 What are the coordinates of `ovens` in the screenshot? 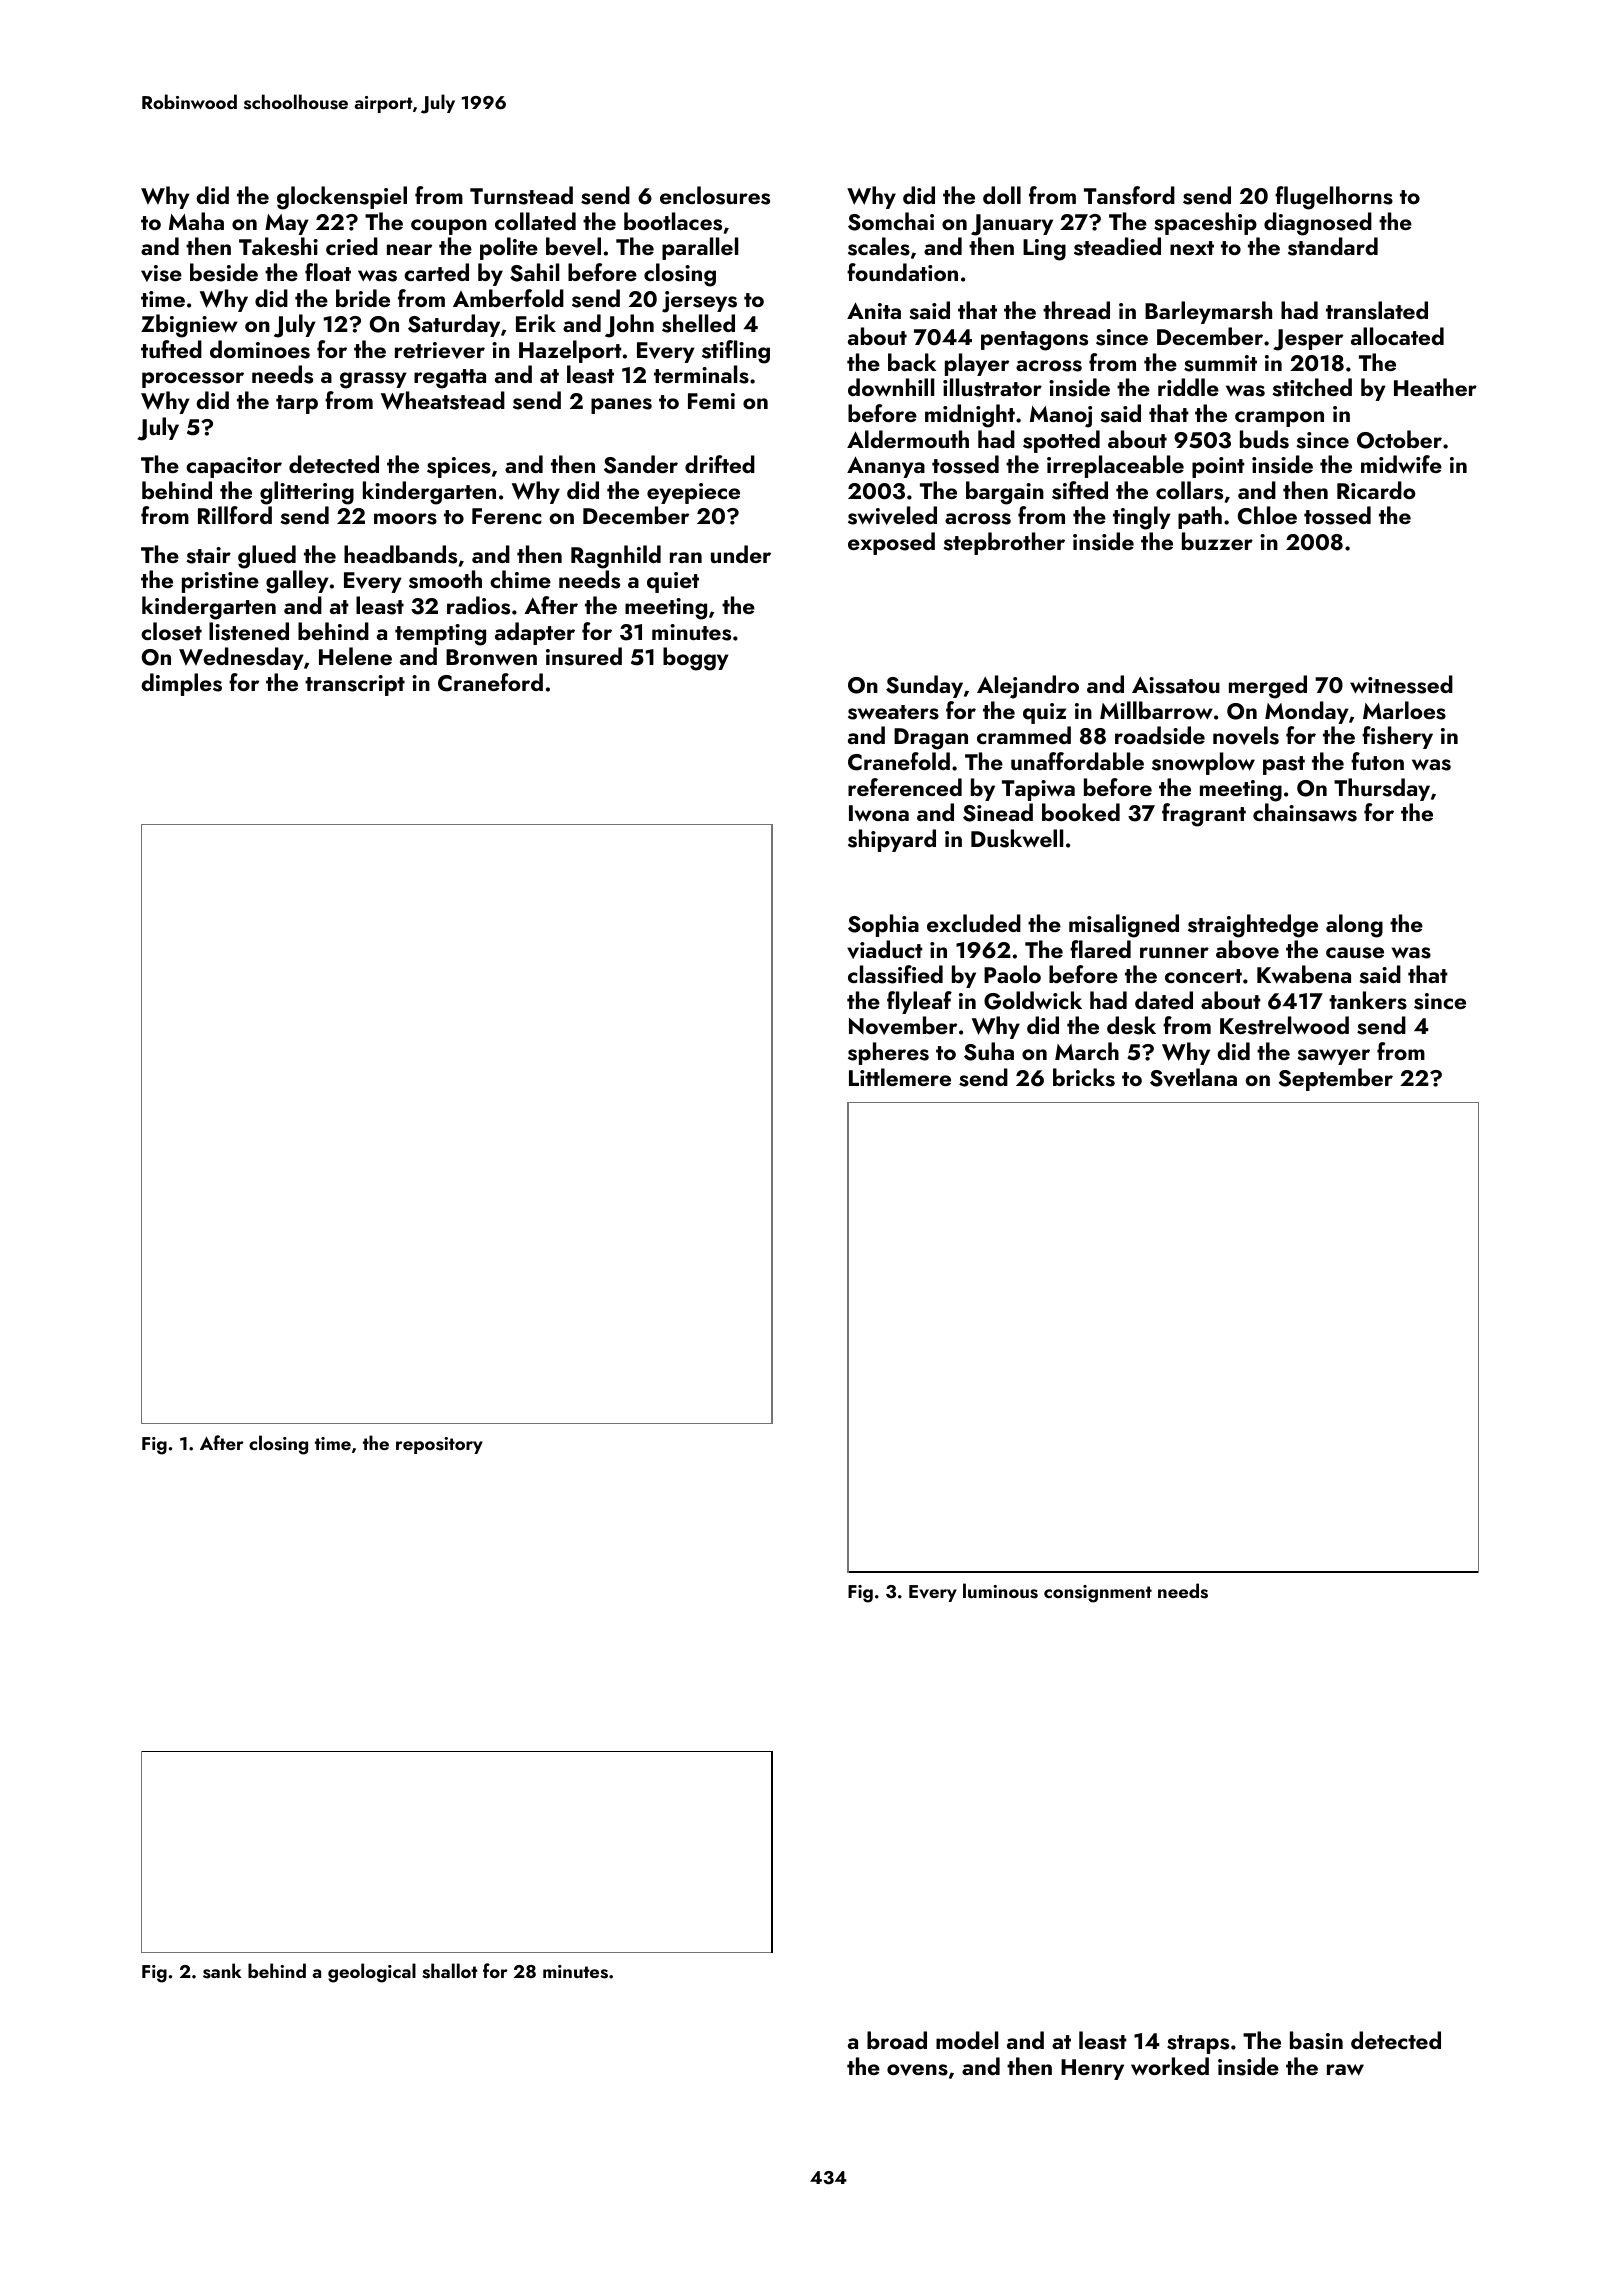 It's located at (917, 2070).
